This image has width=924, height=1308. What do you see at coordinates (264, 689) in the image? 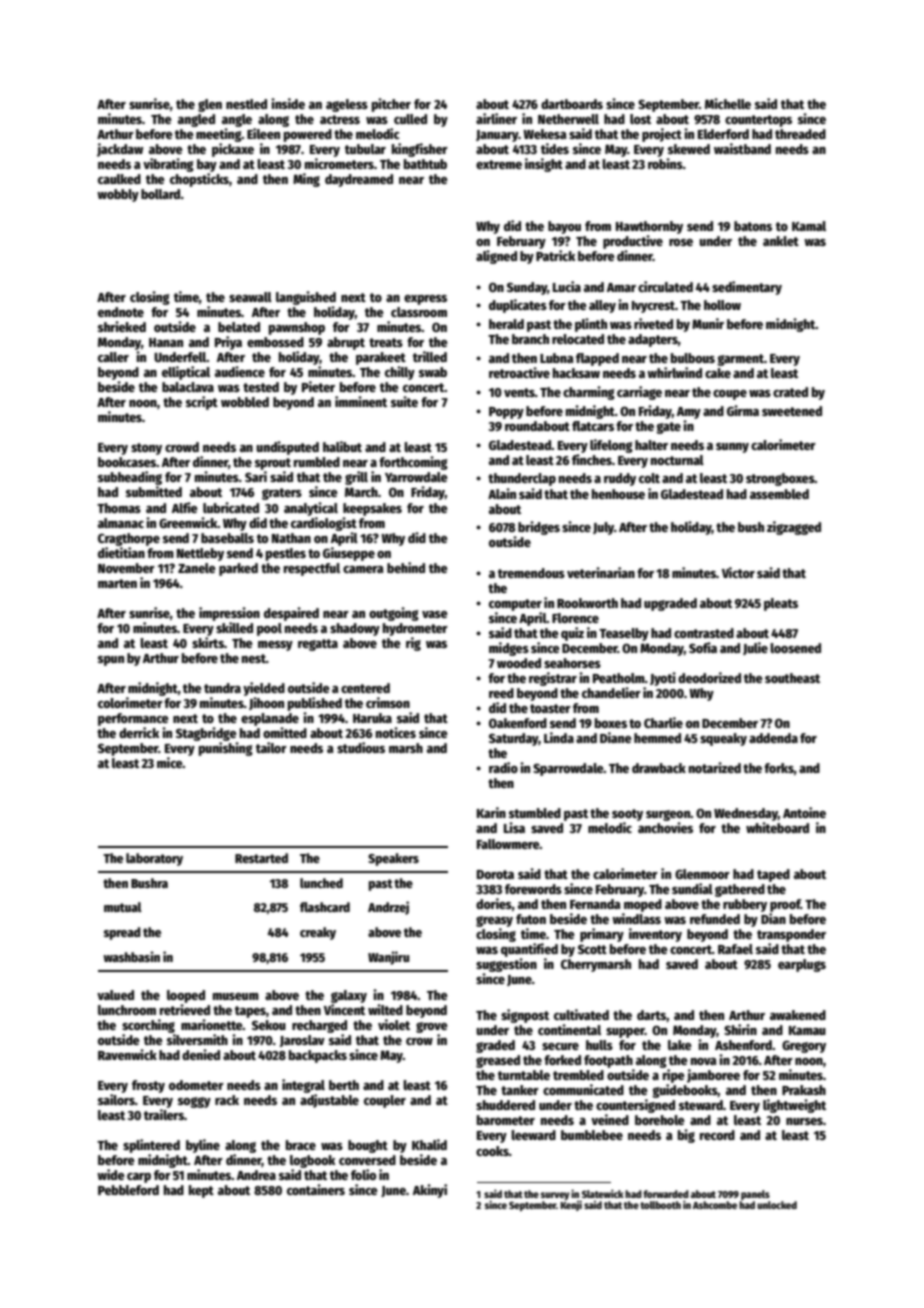
I see `yielded` at bounding box center [264, 689].
